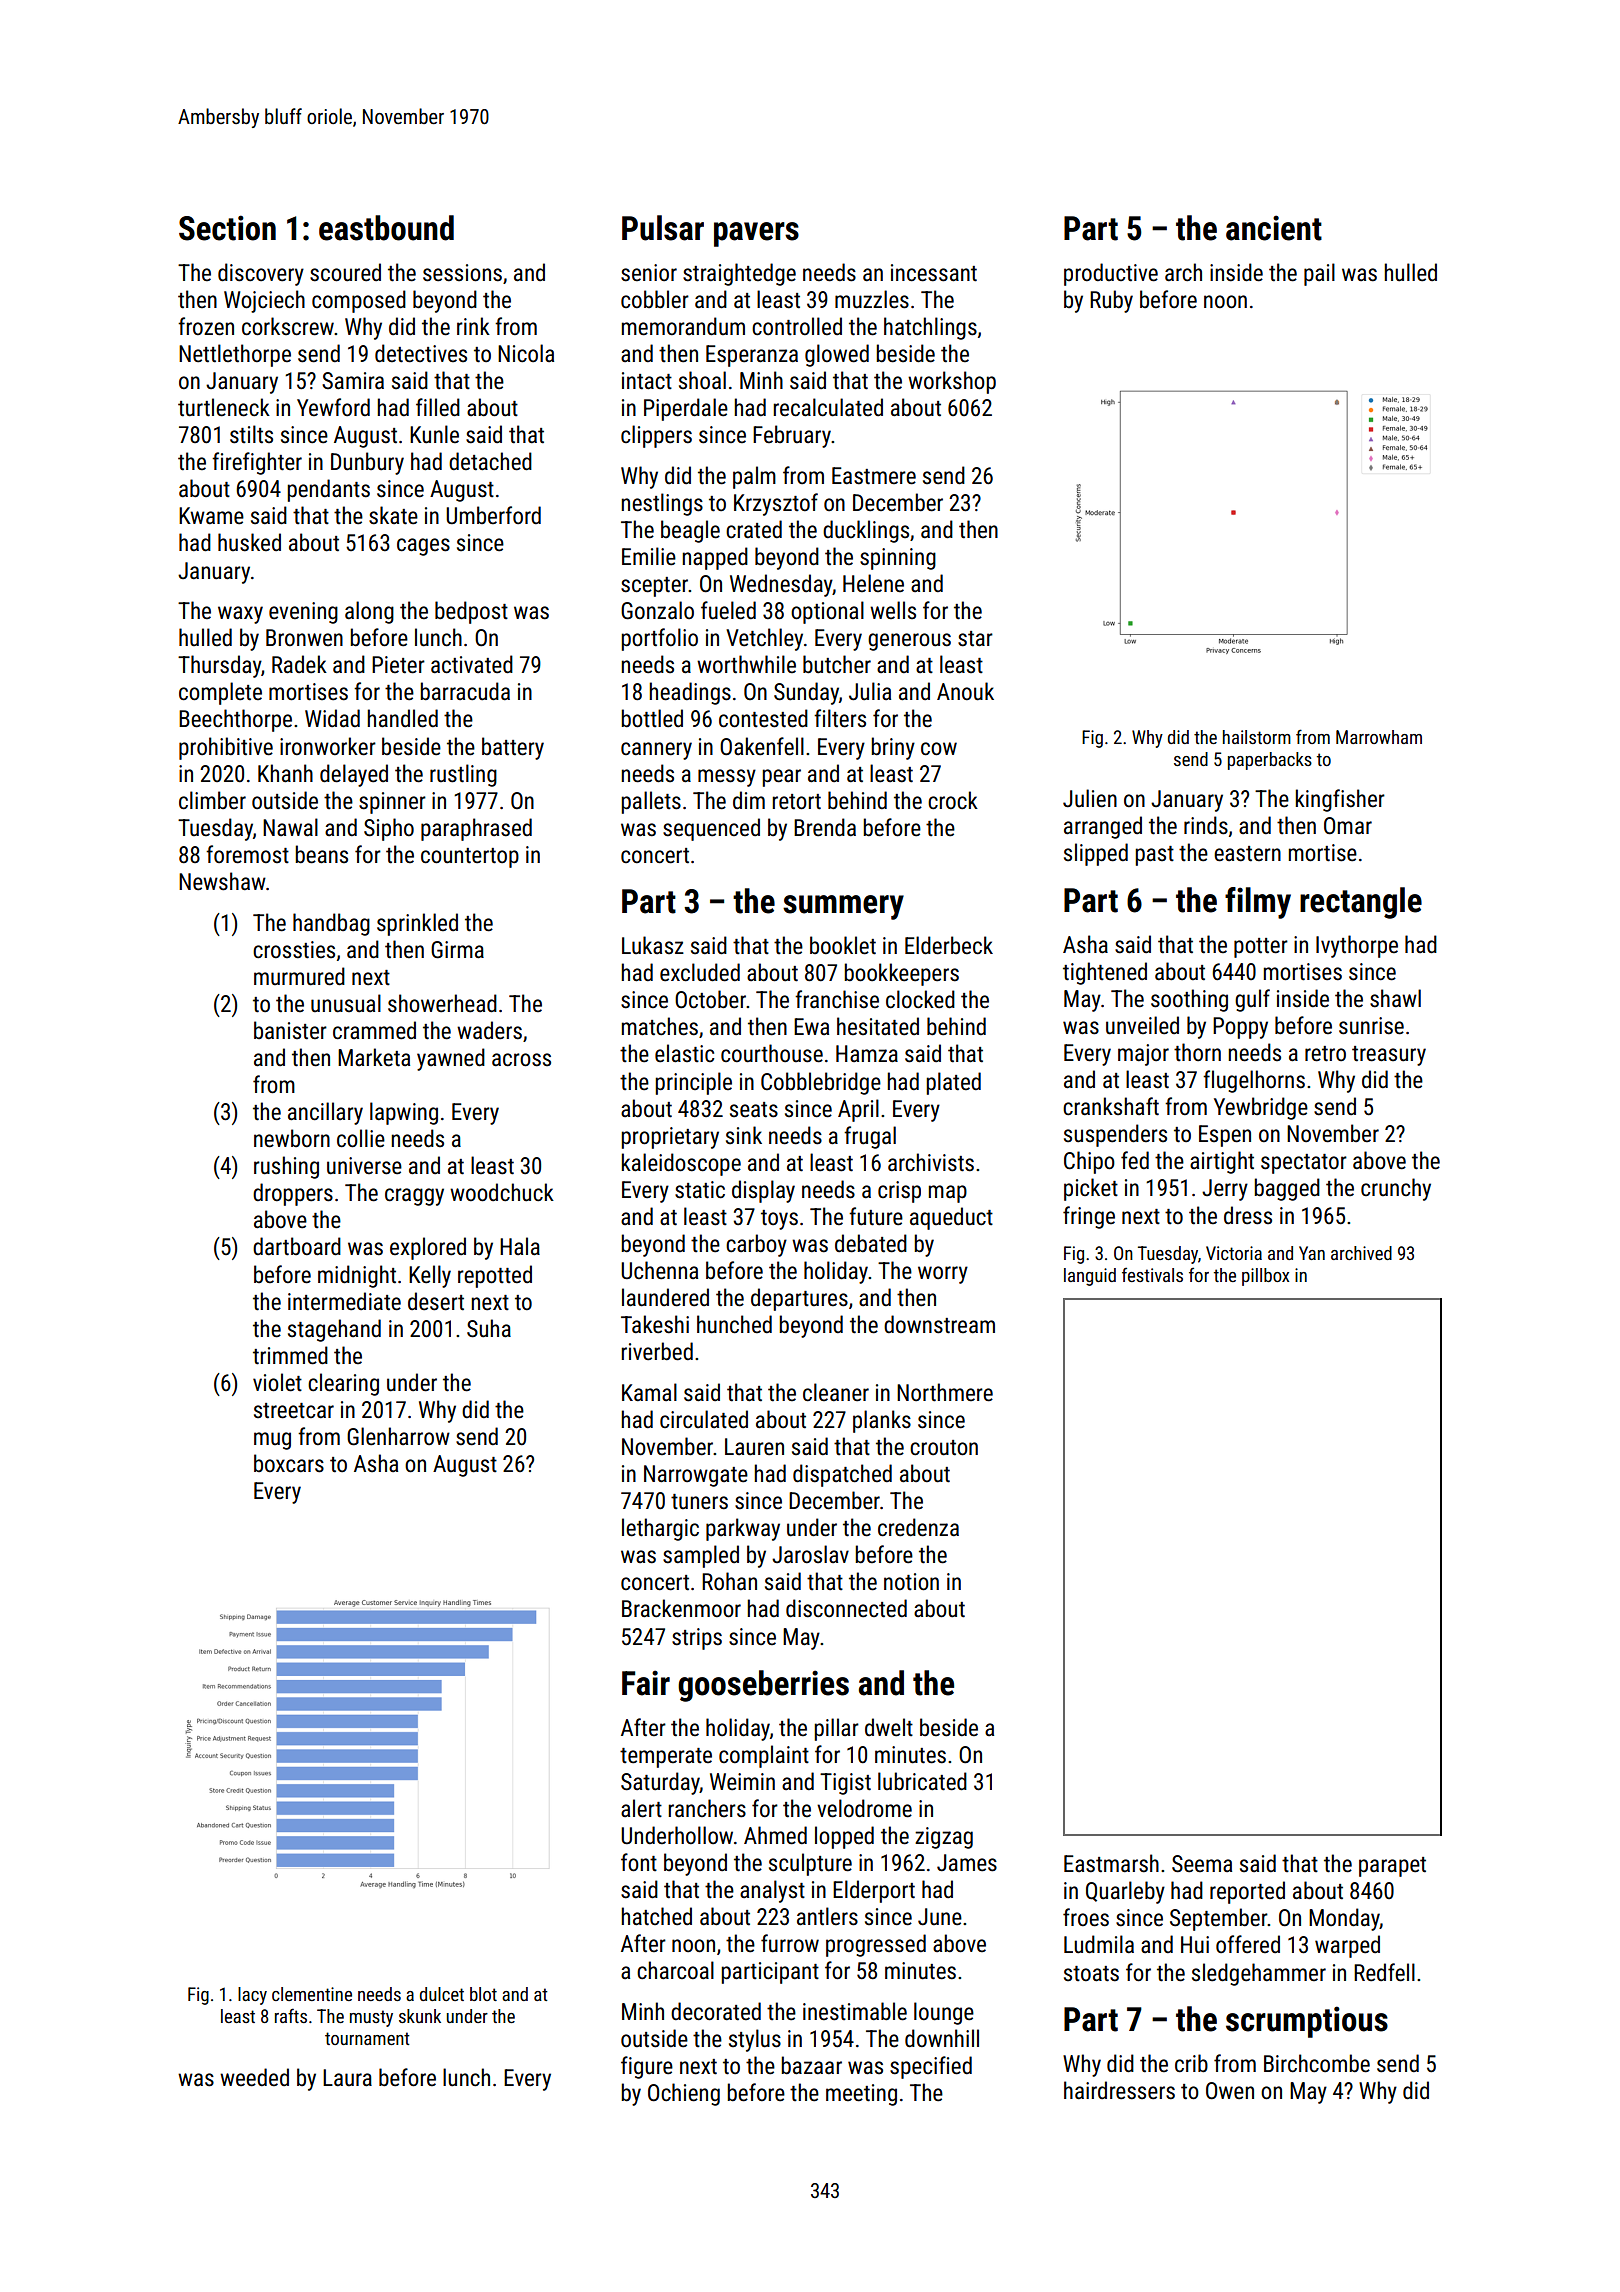 Image resolution: width=1620 pixels, height=2292 pixels. What do you see at coordinates (828, 407) in the screenshot?
I see `recalculated` at bounding box center [828, 407].
